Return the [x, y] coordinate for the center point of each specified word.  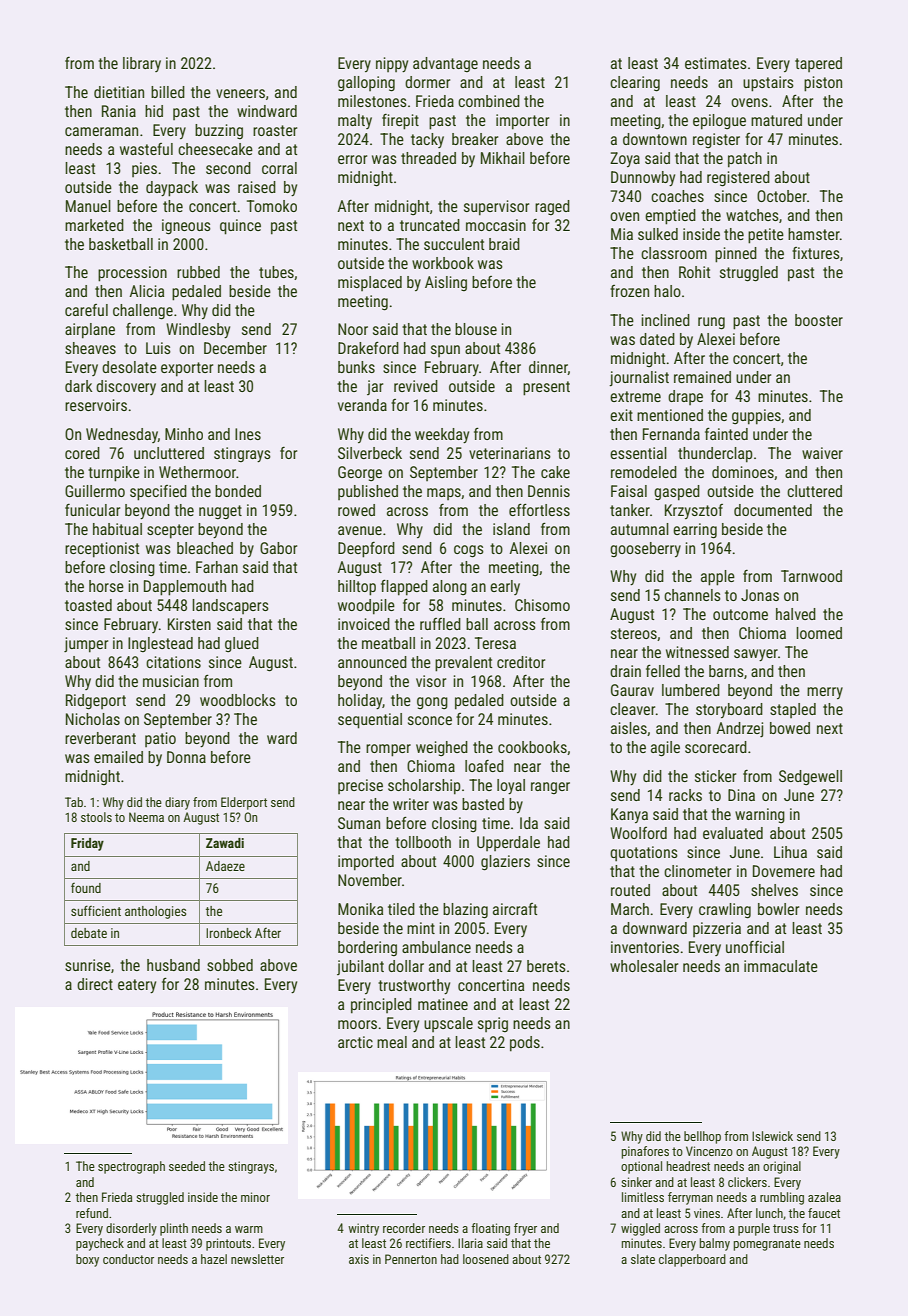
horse [106, 586]
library [142, 64]
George [360, 473]
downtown [655, 139]
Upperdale [508, 843]
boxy [87, 1260]
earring [695, 531]
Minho [184, 434]
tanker [630, 510]
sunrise [88, 965]
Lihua [790, 852]
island [511, 529]
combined [489, 101]
